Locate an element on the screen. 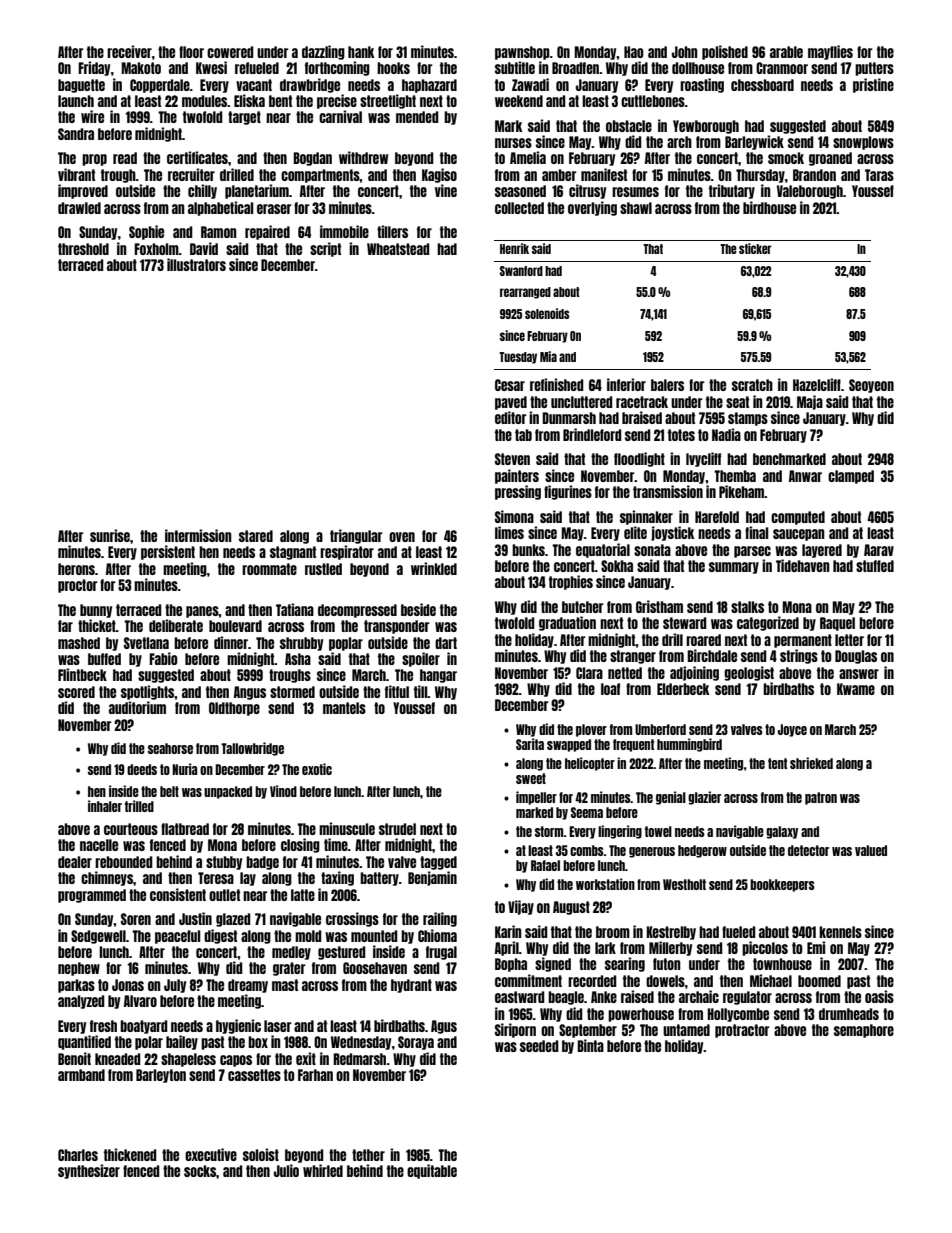 Image resolution: width=952 pixels, height=1233 pixels. Foxholm is located at coordinates (156, 249).
